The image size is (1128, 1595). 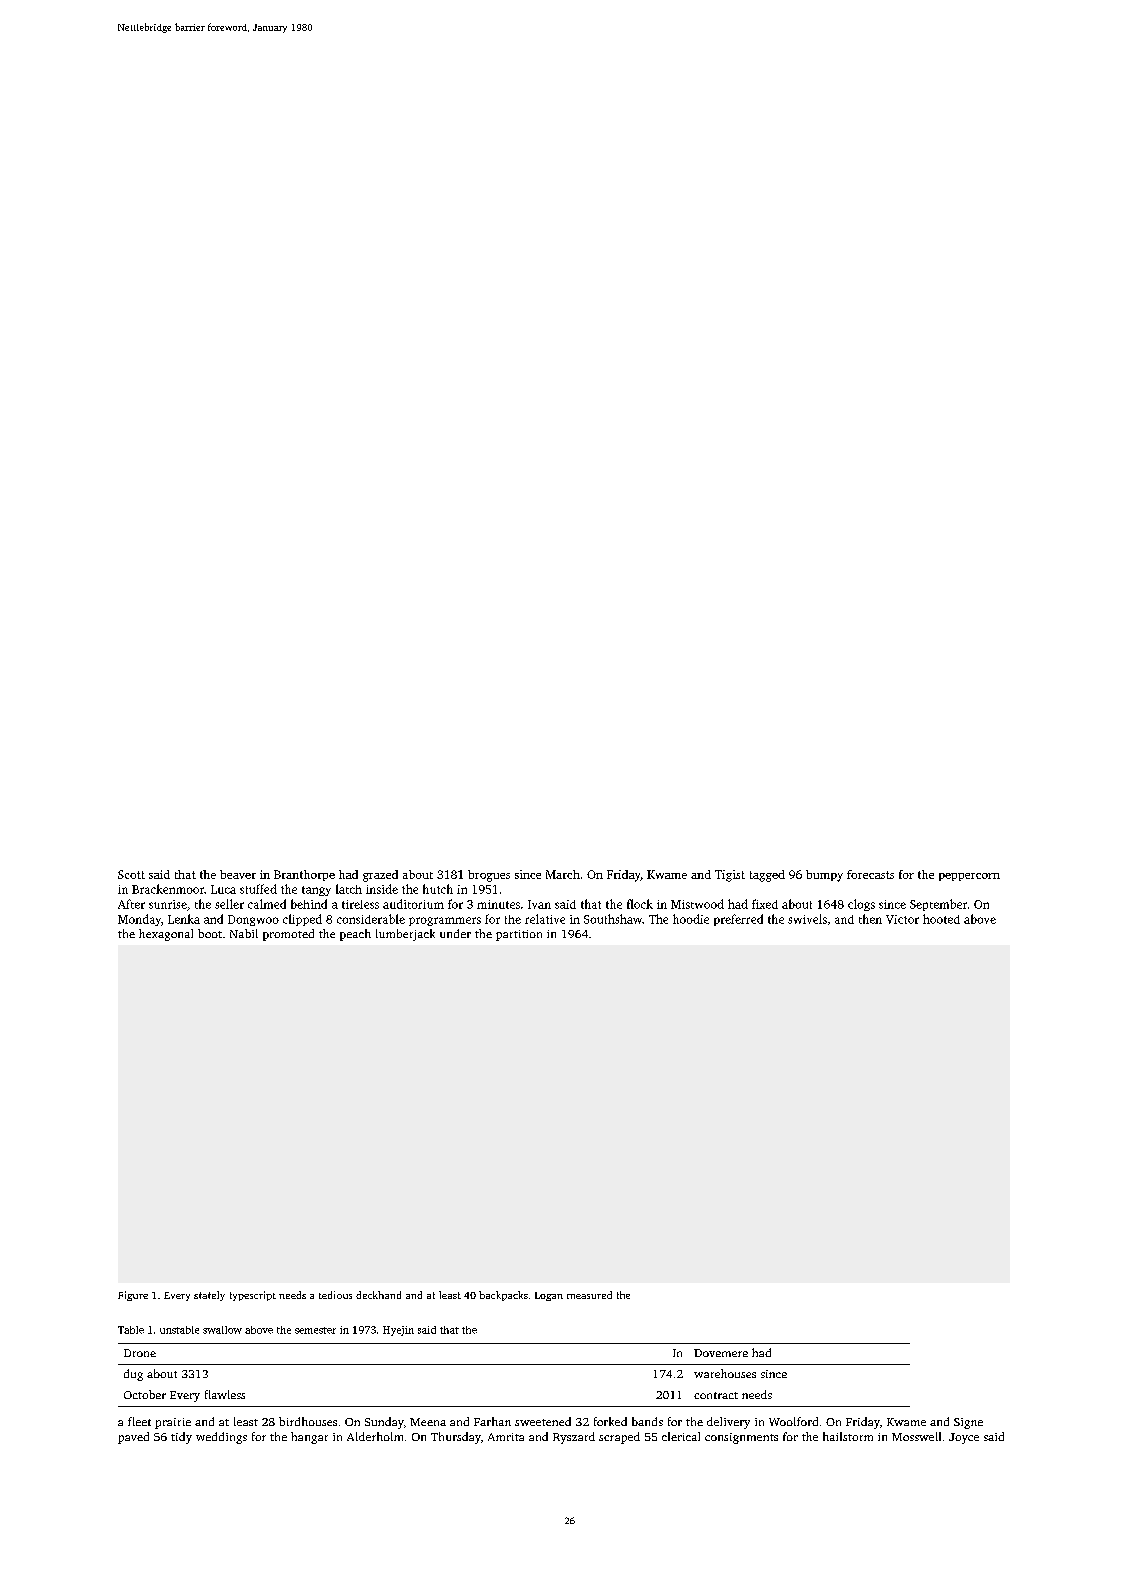 What do you see at coordinates (767, 876) in the screenshot?
I see `tagged` at bounding box center [767, 876].
